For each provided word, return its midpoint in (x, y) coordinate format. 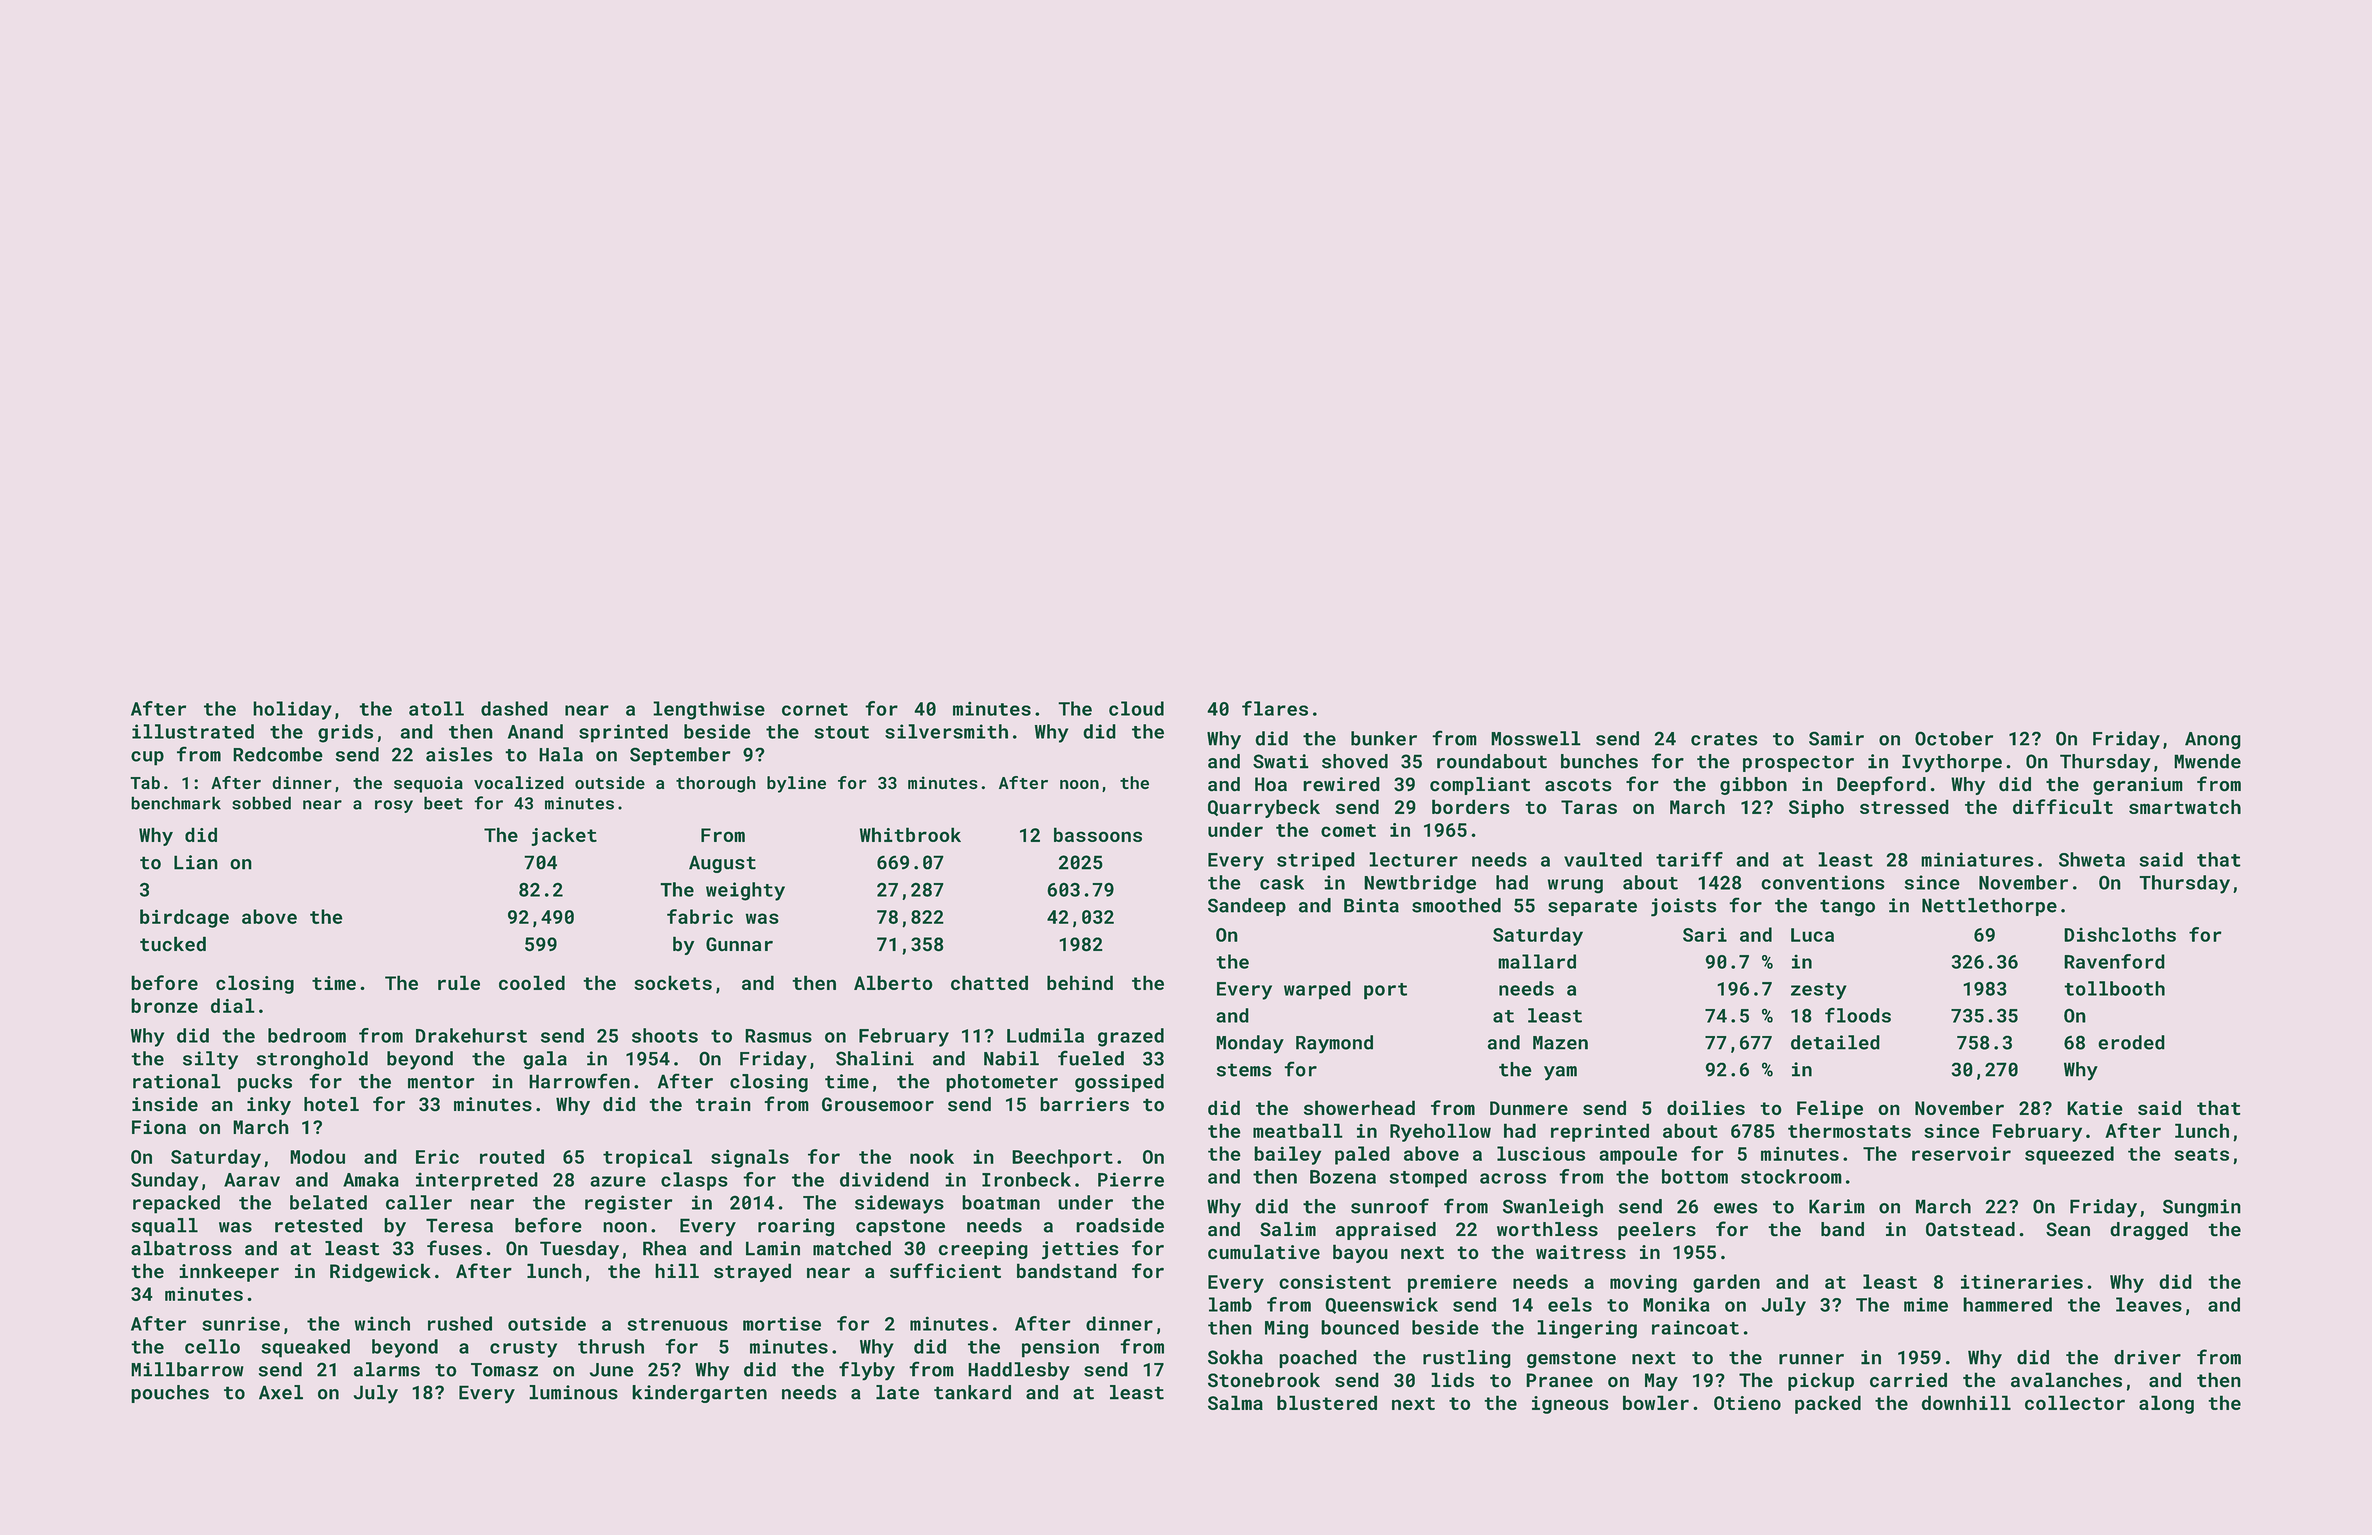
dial (233, 1005)
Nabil (1011, 1058)
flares (1275, 708)
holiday (292, 710)
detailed (1835, 1042)
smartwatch (2185, 806)
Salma (1235, 1402)
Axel (281, 1392)
